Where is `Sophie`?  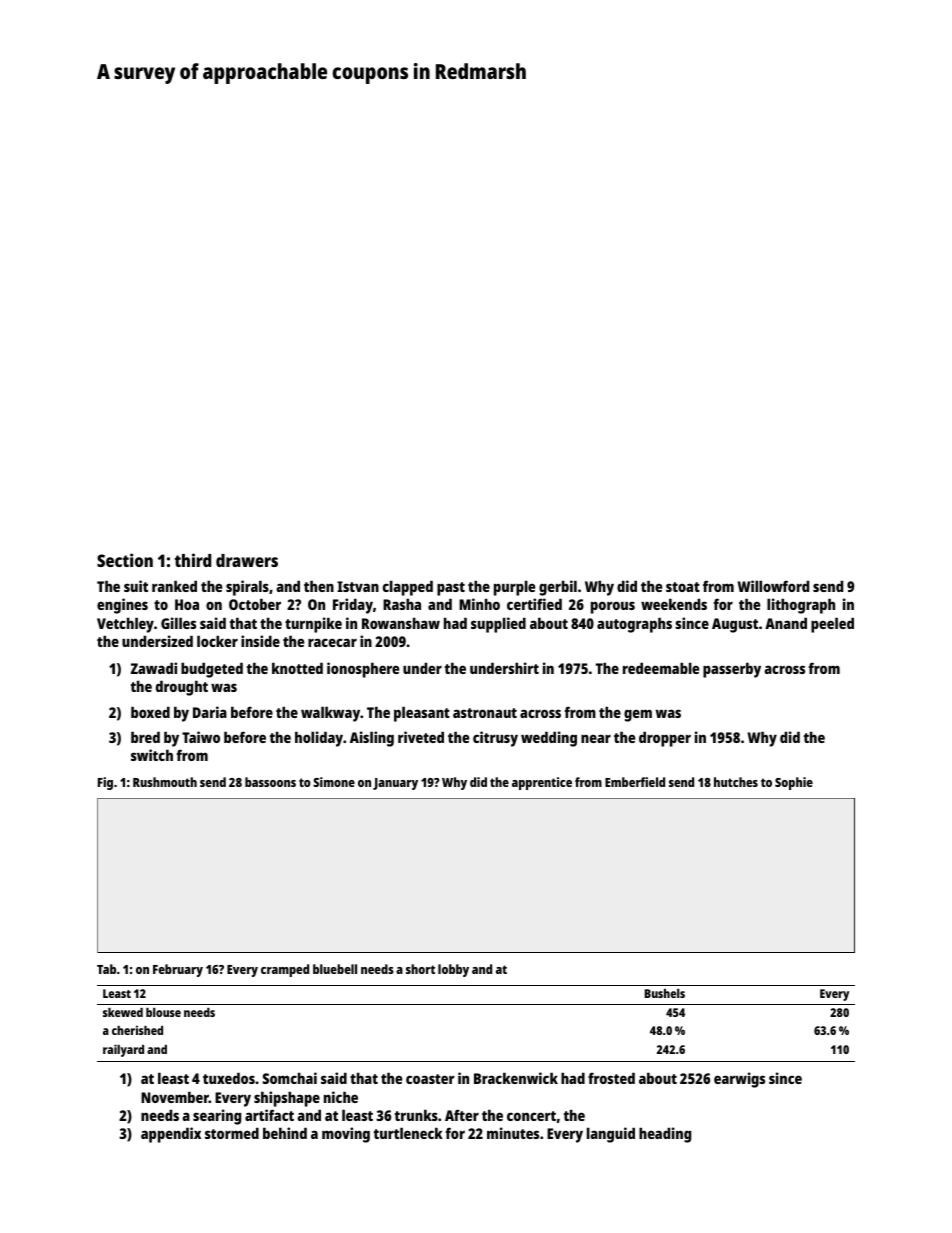 Sophie is located at coordinates (794, 783).
